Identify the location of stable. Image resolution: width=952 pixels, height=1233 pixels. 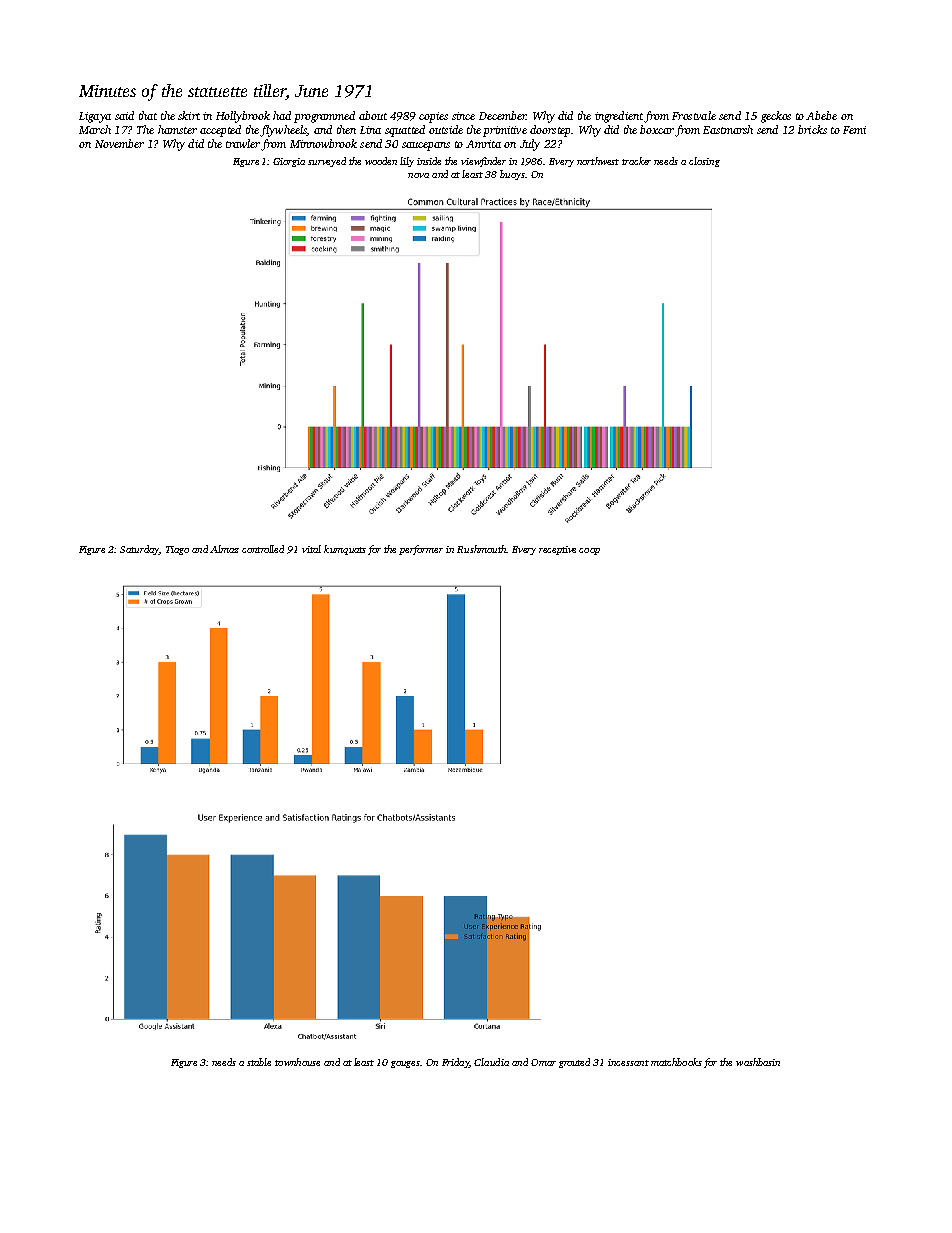
(259, 1062).
